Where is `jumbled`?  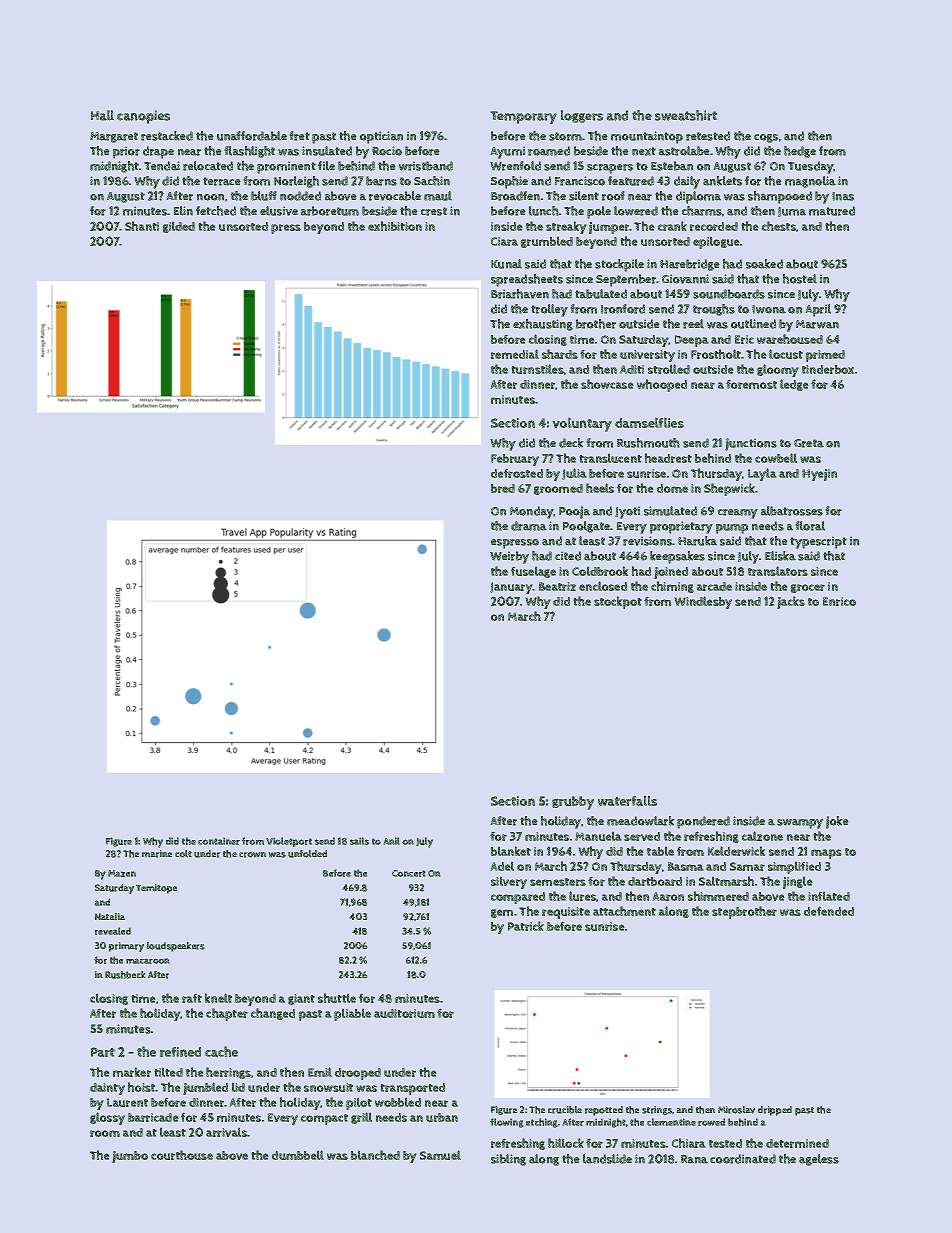
jumbled is located at coordinates (205, 1088).
